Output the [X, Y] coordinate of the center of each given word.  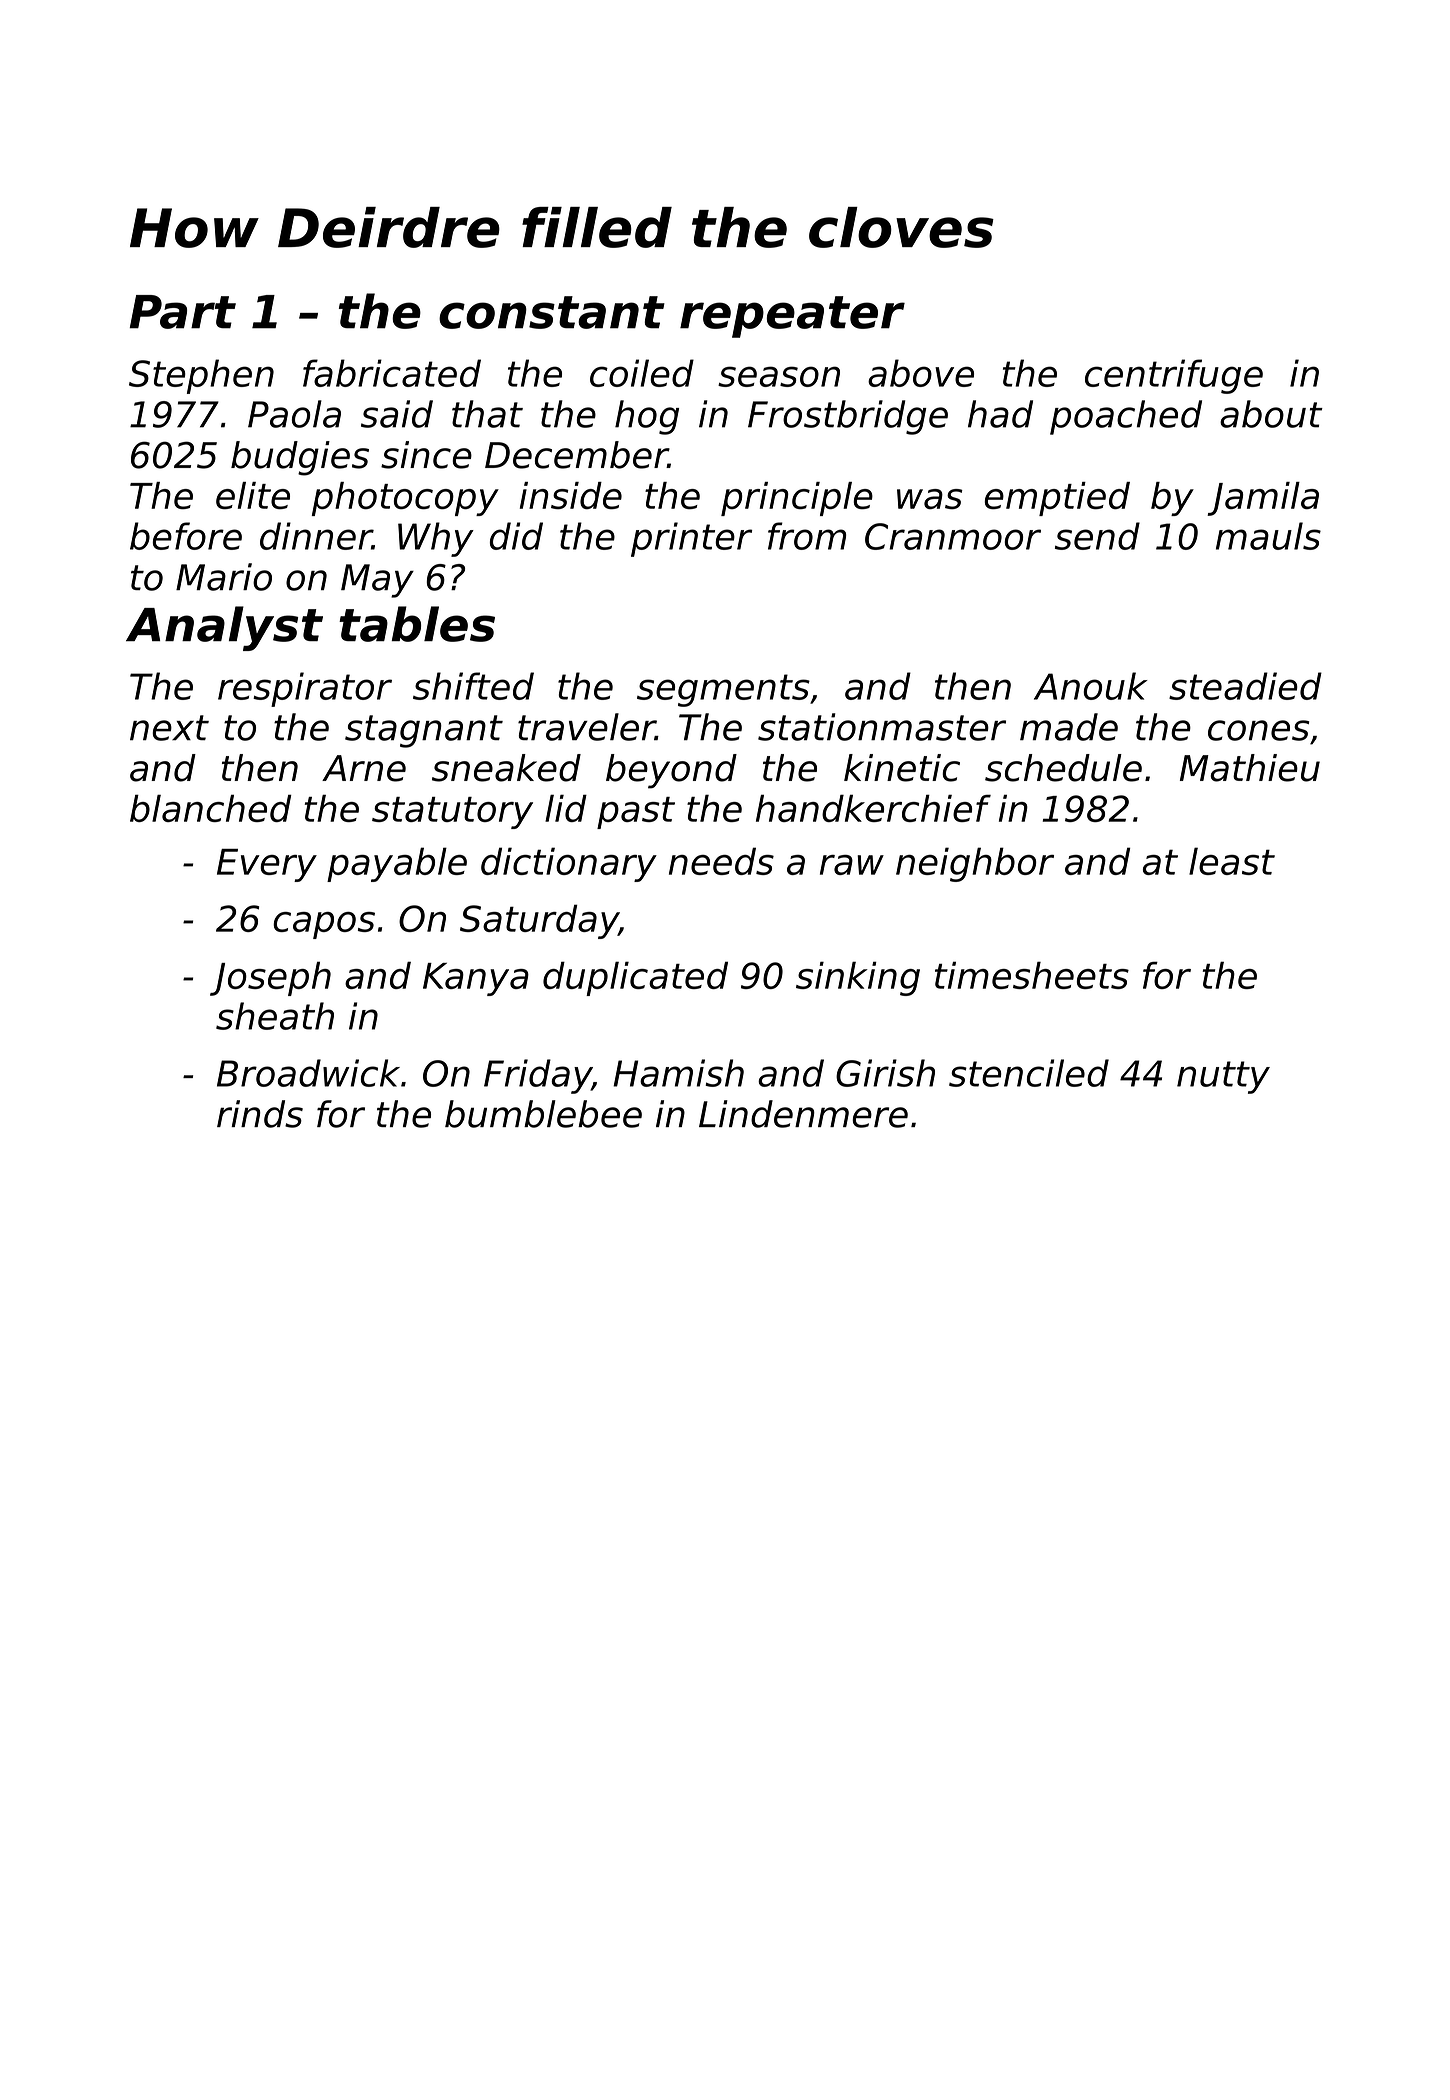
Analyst [224, 628]
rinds [260, 1114]
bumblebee [543, 1114]
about [1271, 414]
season [779, 376]
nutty [1223, 1077]
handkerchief [873, 808]
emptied [1057, 499]
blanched [210, 808]
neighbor [975, 864]
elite [253, 495]
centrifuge [1174, 376]
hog [647, 417]
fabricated [392, 373]
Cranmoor [953, 536]
